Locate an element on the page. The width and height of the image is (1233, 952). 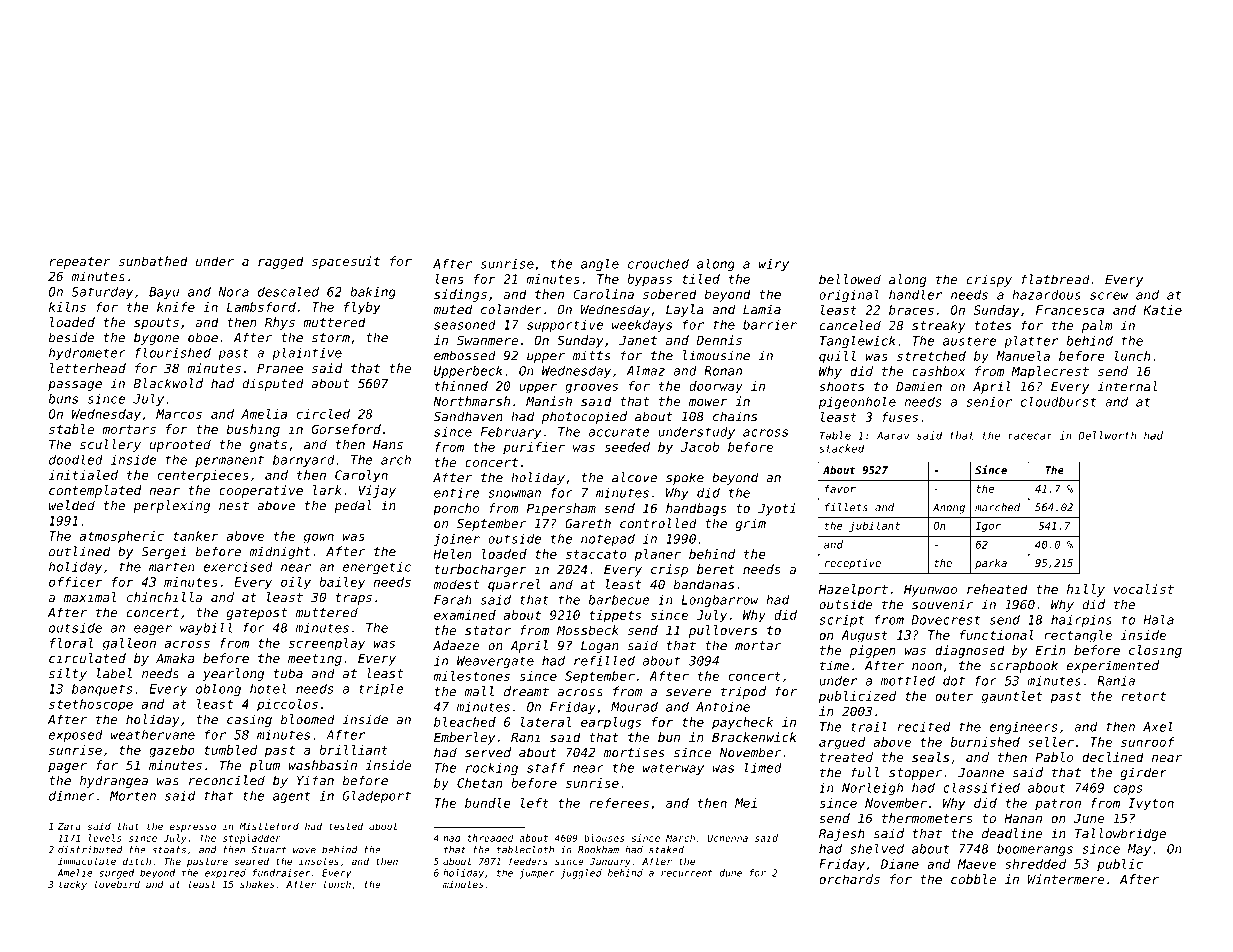
tacky is located at coordinates (73, 885).
